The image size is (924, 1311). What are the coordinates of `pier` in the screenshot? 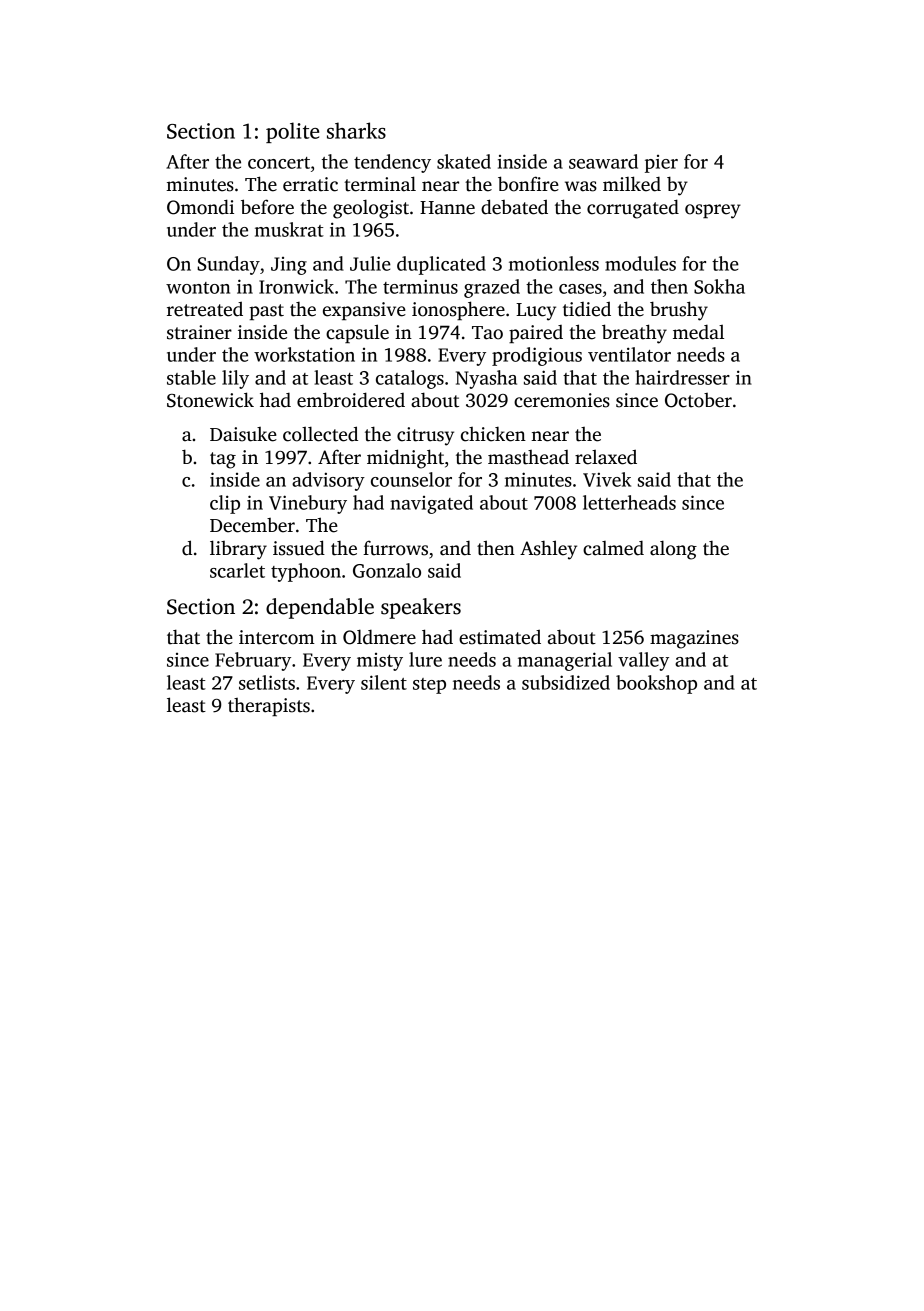 It's located at (661, 164).
